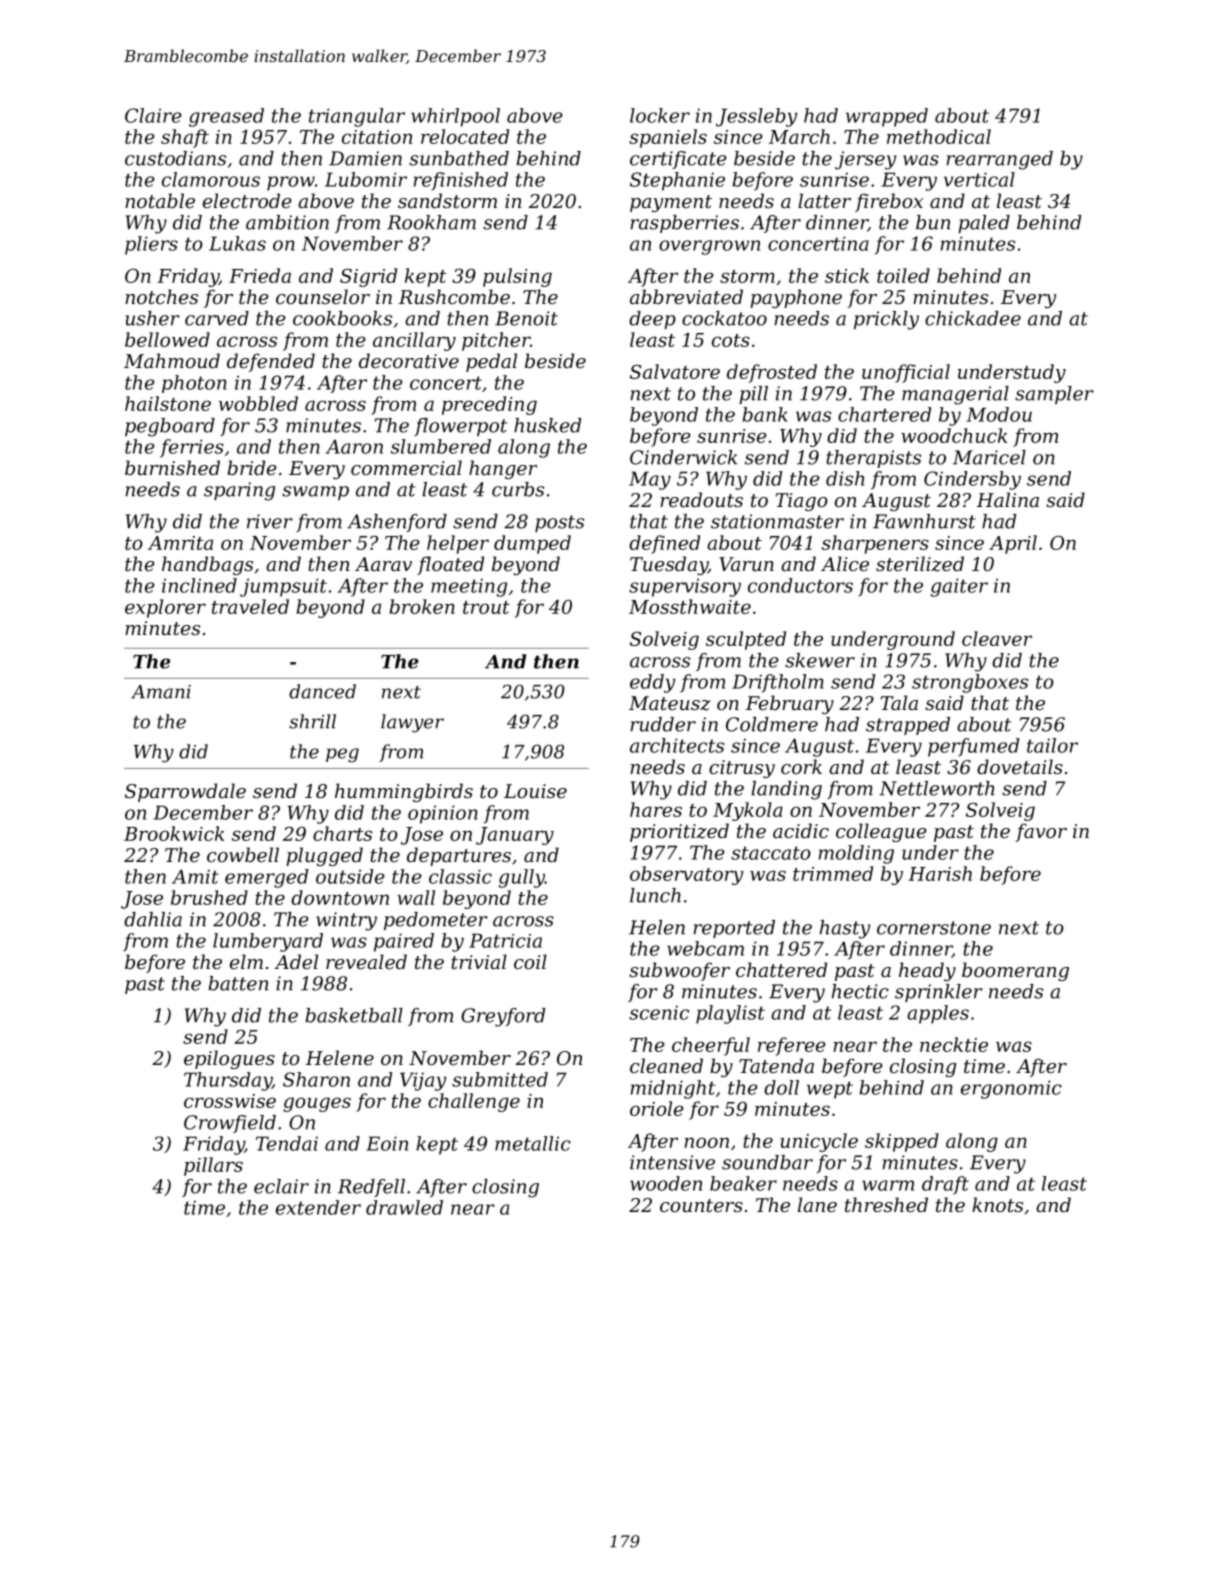 The image size is (1218, 1576). What do you see at coordinates (547, 425) in the document?
I see `husked` at bounding box center [547, 425].
